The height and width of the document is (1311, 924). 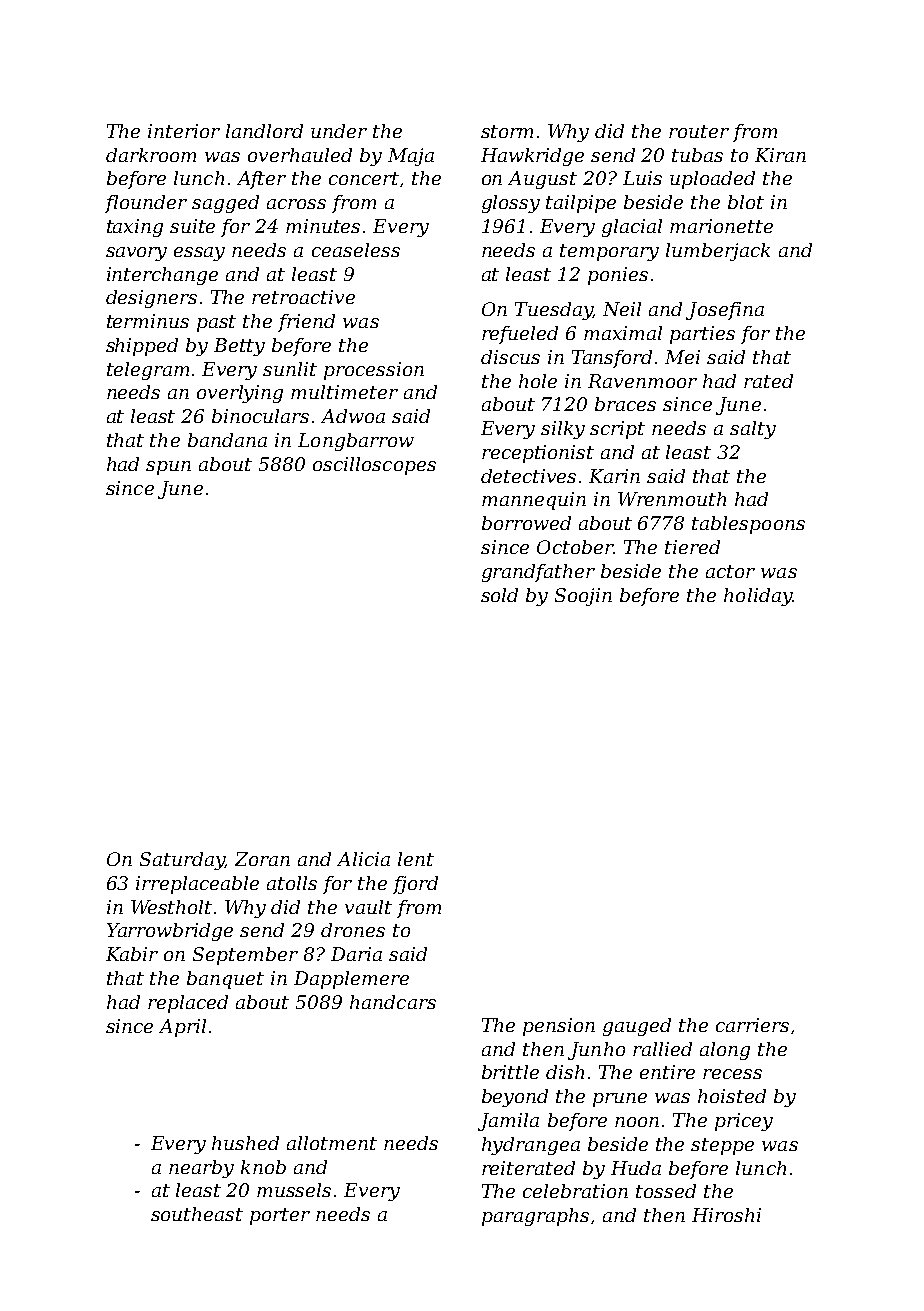 What do you see at coordinates (201, 1169) in the document?
I see `nearby` at bounding box center [201, 1169].
